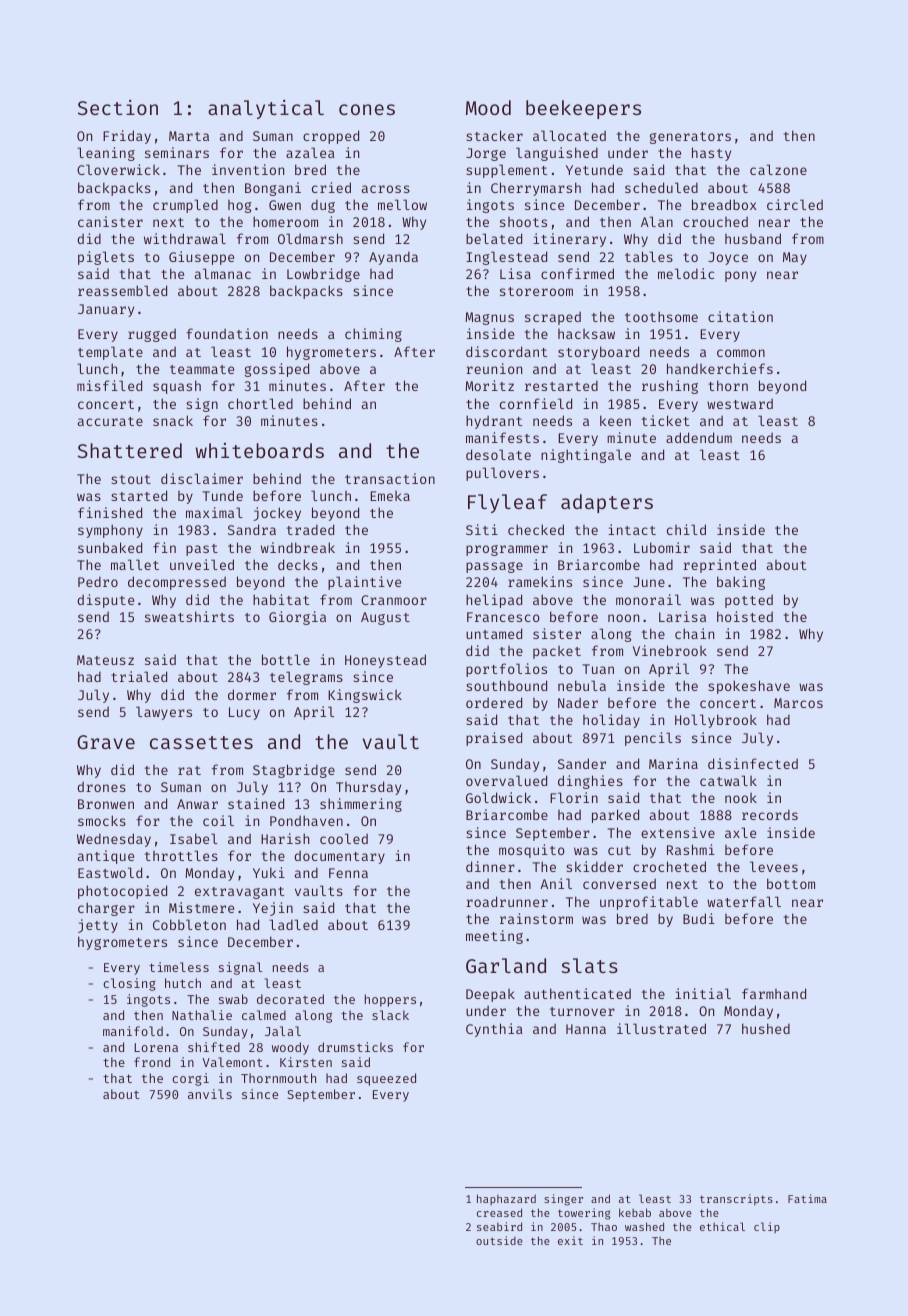 The height and width of the document is (1316, 908). Describe the element at coordinates (749, 687) in the document. I see `spokeshave` at that location.
